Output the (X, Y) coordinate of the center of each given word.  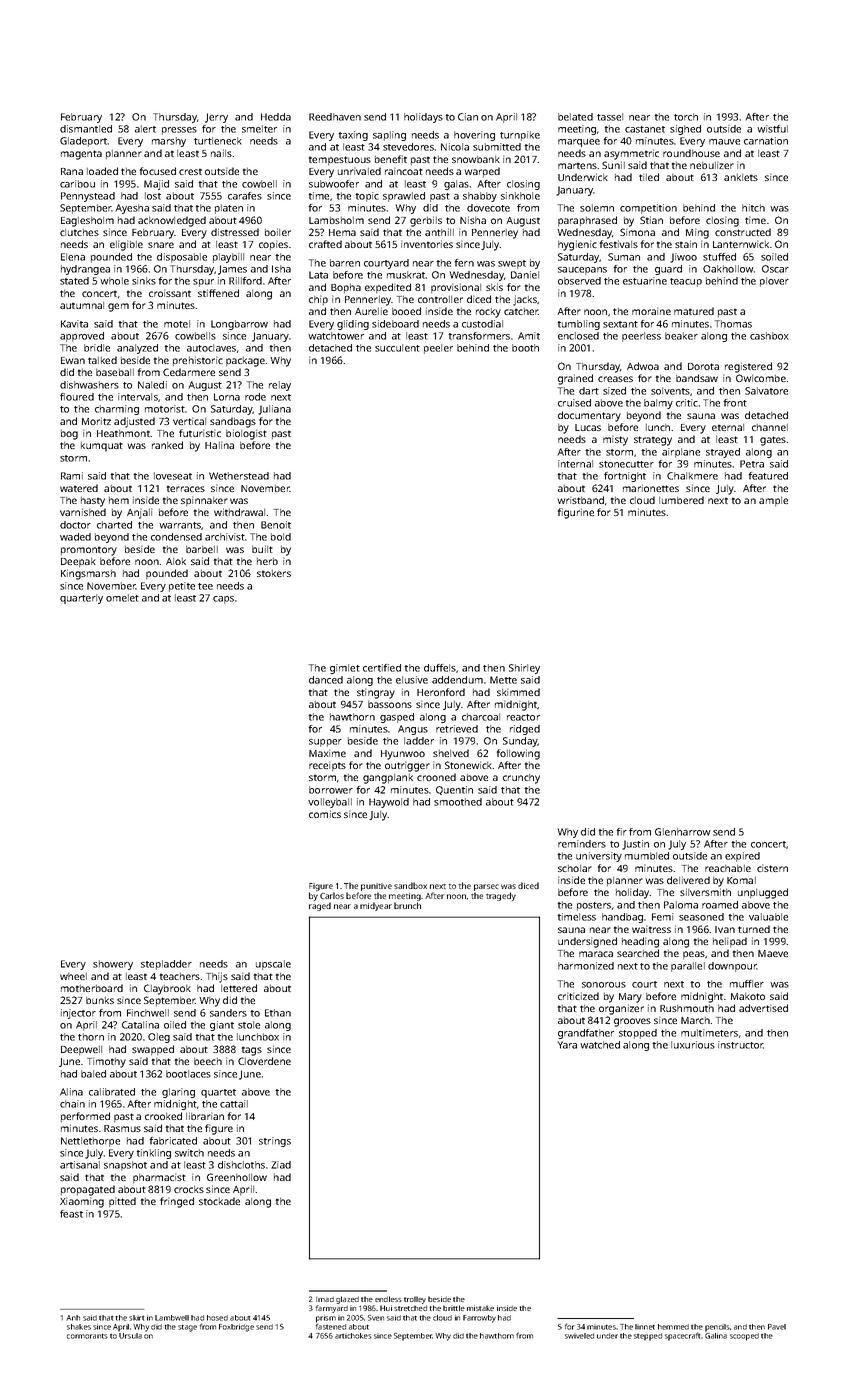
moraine (651, 311)
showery (113, 965)
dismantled (86, 129)
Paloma (681, 905)
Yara (567, 1045)
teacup (686, 282)
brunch (407, 905)
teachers (180, 976)
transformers (479, 336)
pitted (122, 1202)
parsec (486, 887)
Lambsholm (336, 220)
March (695, 1020)
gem (118, 307)
